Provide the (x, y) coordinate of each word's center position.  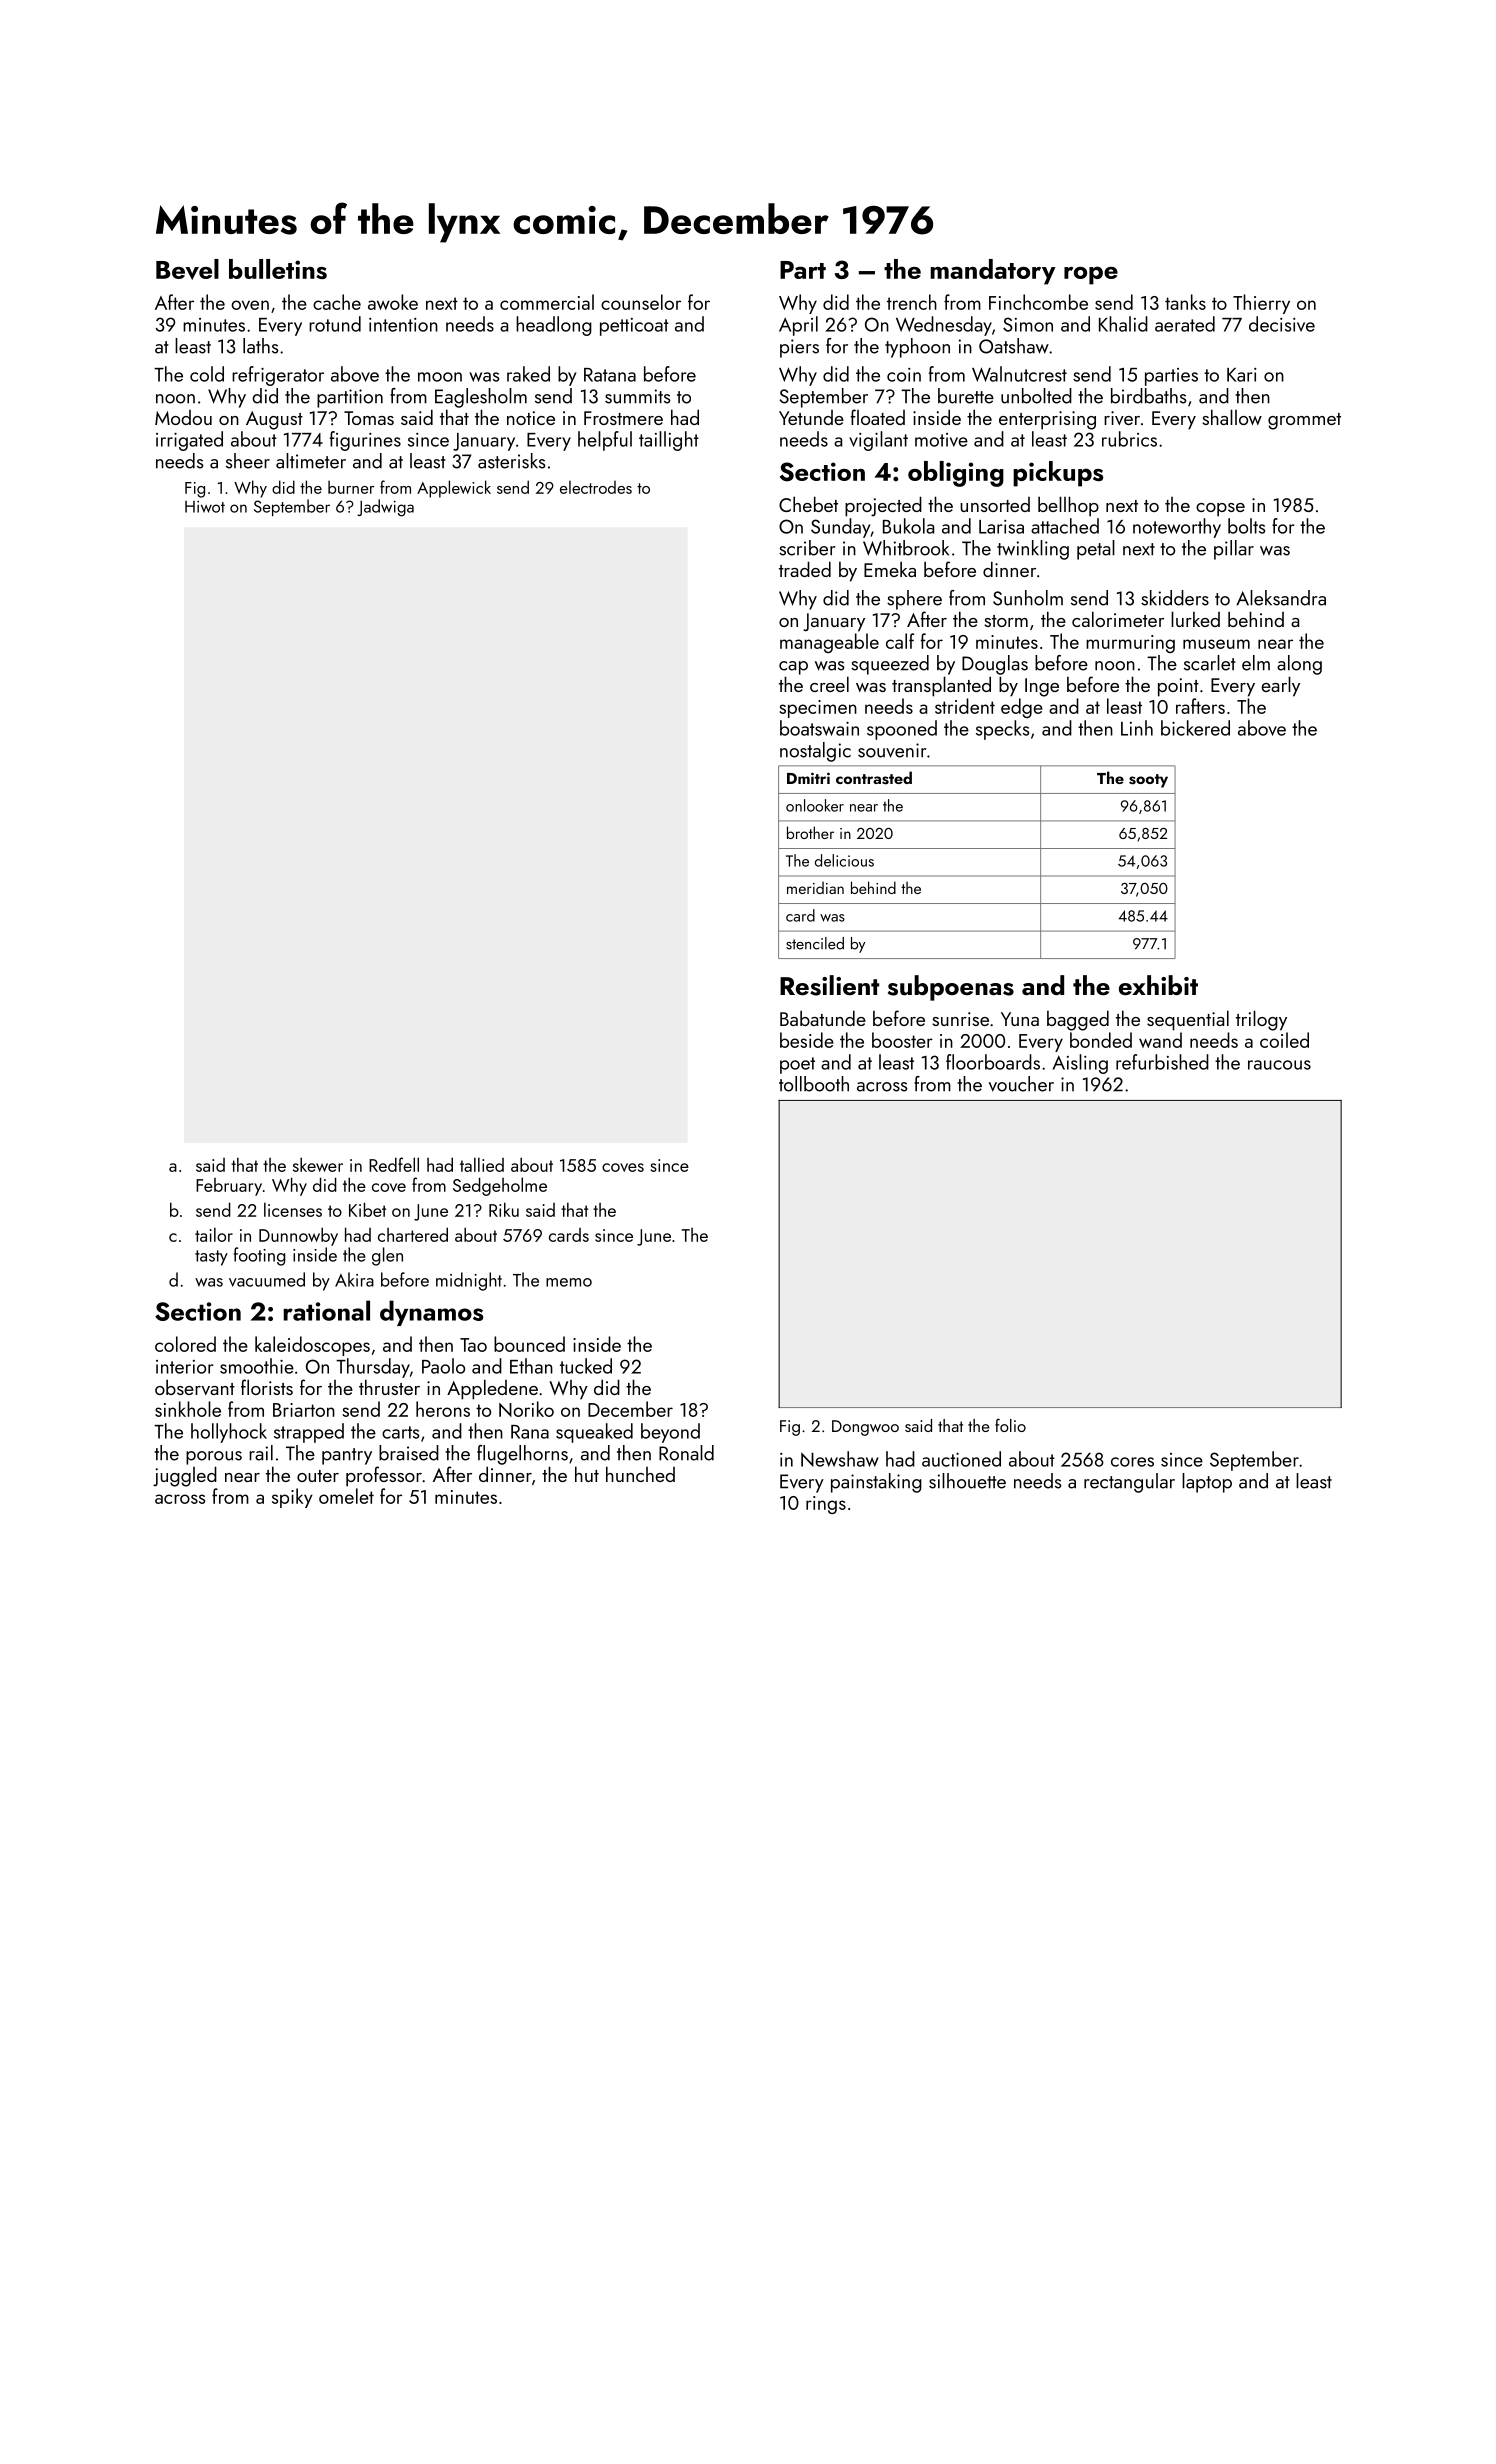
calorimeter (1118, 619)
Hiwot (205, 507)
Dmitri (808, 778)
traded (805, 569)
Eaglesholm (481, 398)
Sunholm (1028, 598)
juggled (185, 1476)
